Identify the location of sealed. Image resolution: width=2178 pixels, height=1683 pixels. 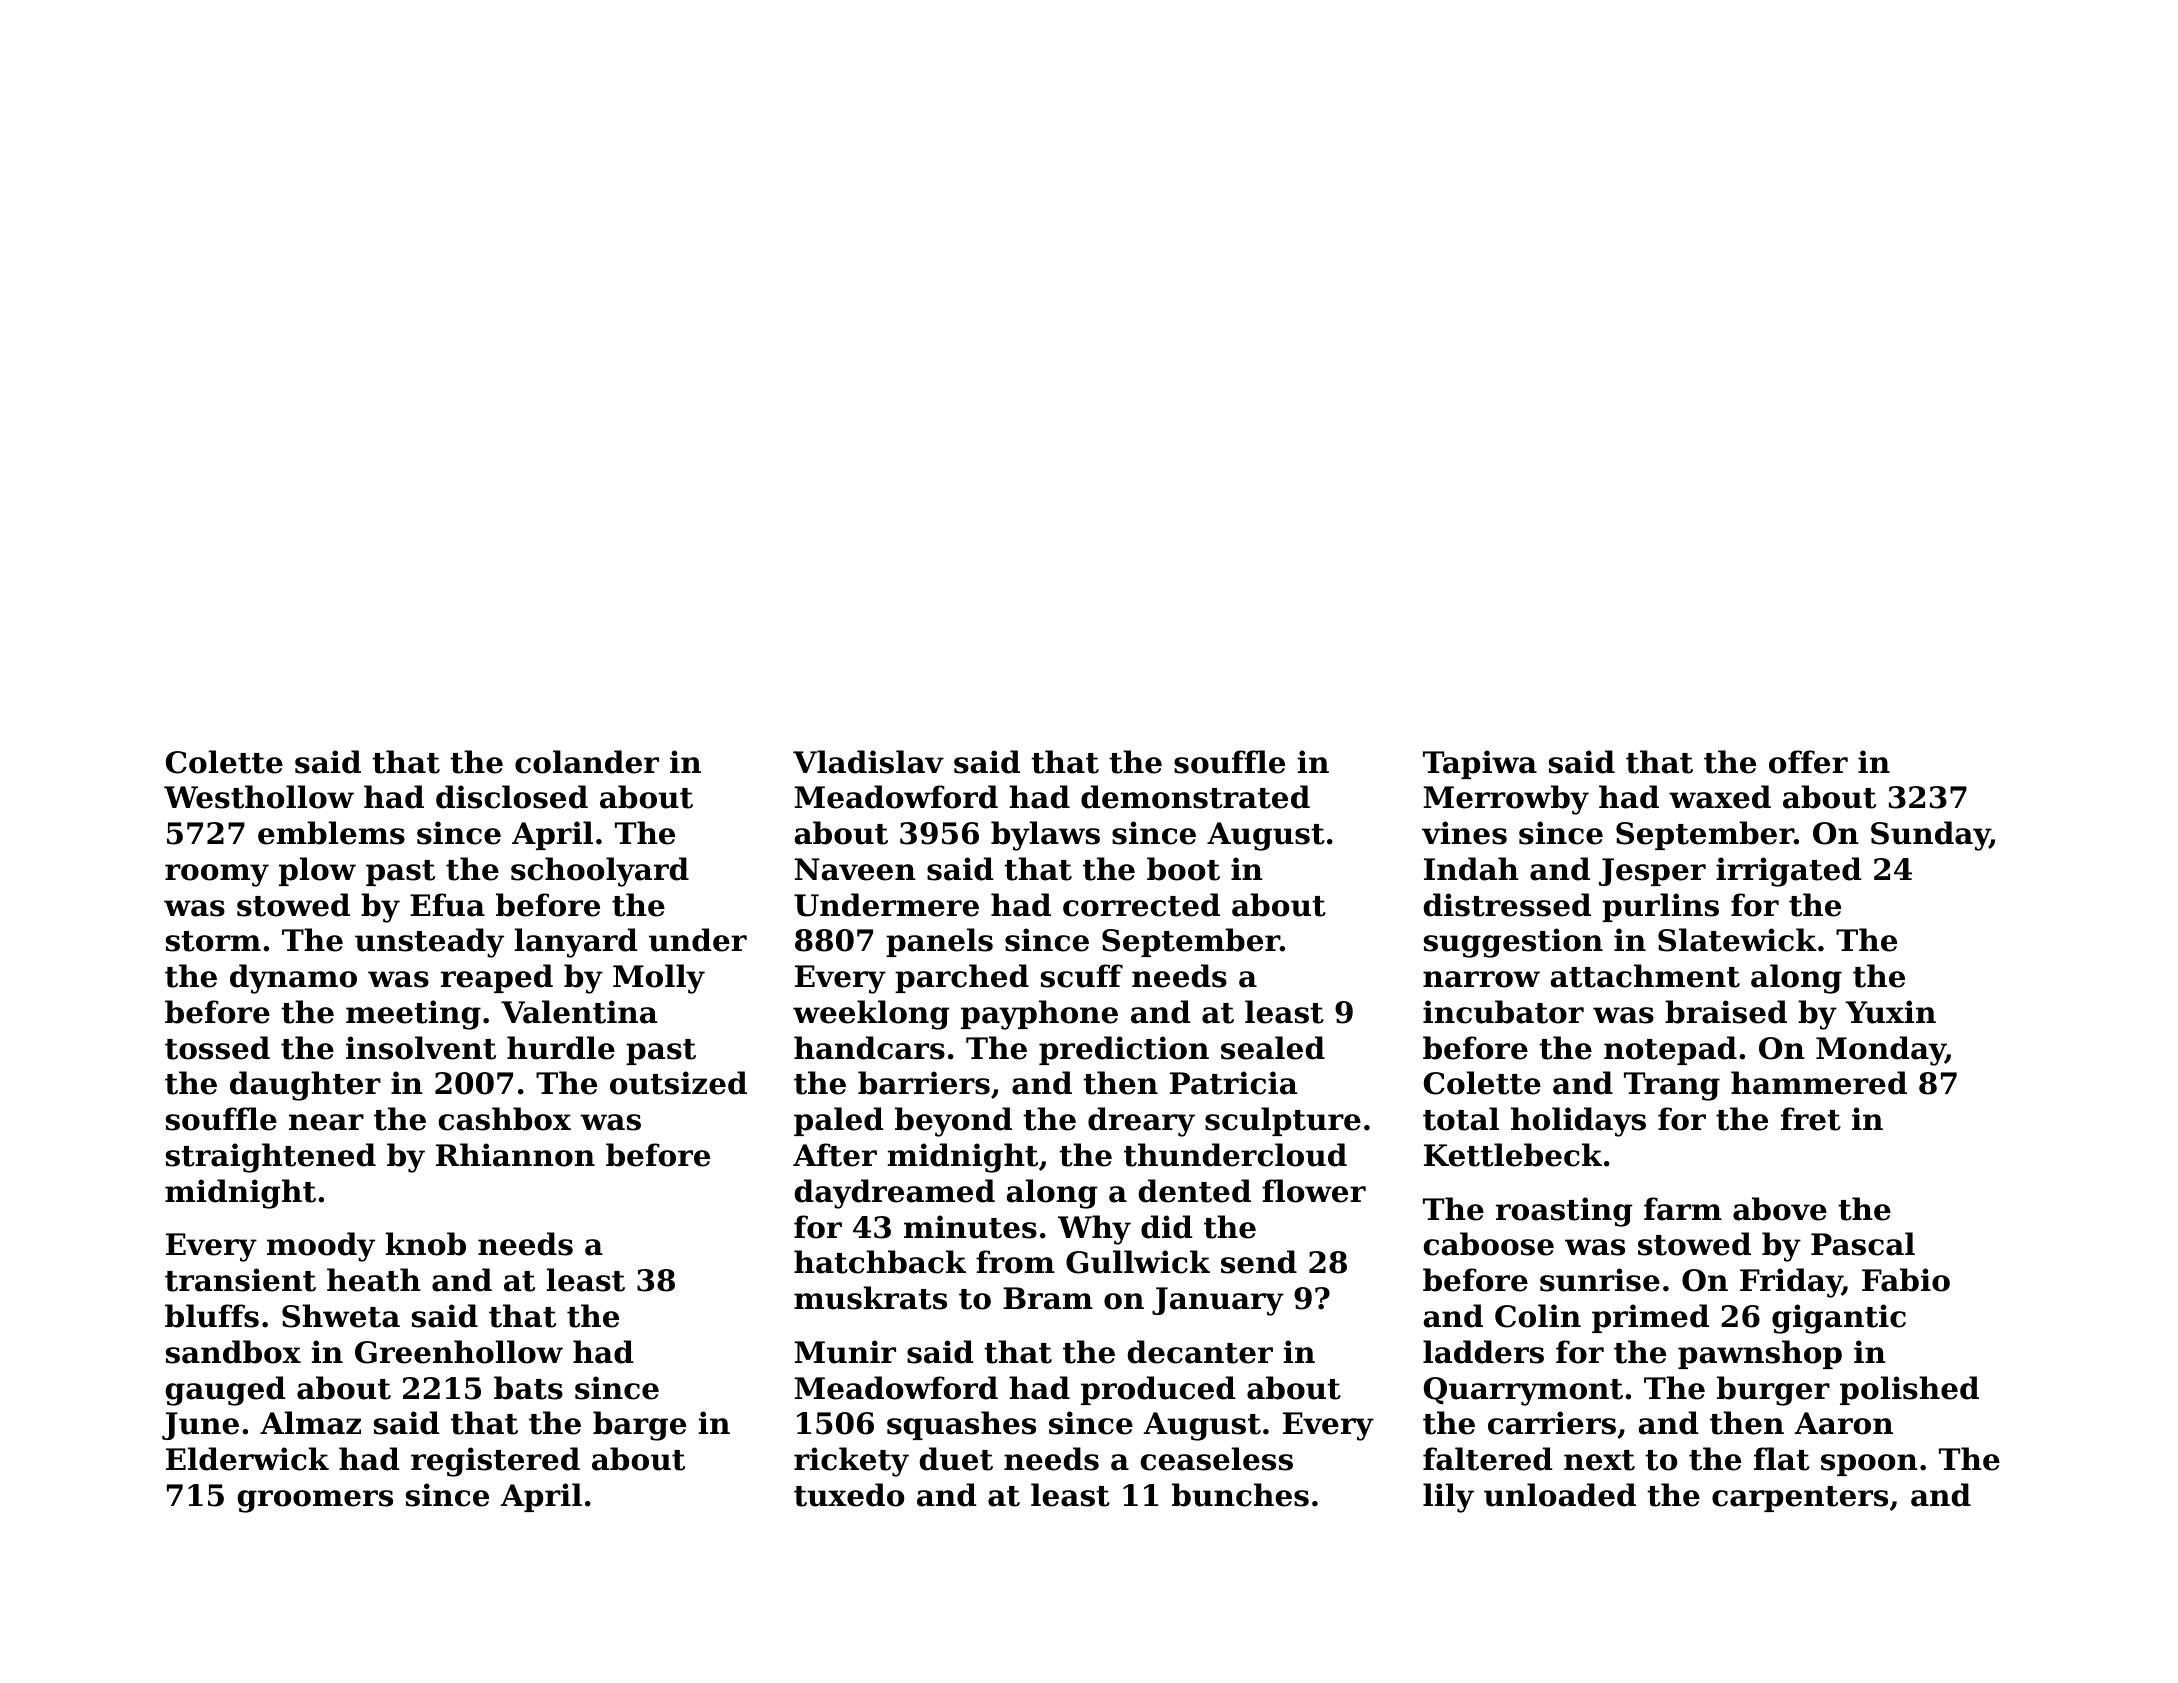
(1273, 1048).
